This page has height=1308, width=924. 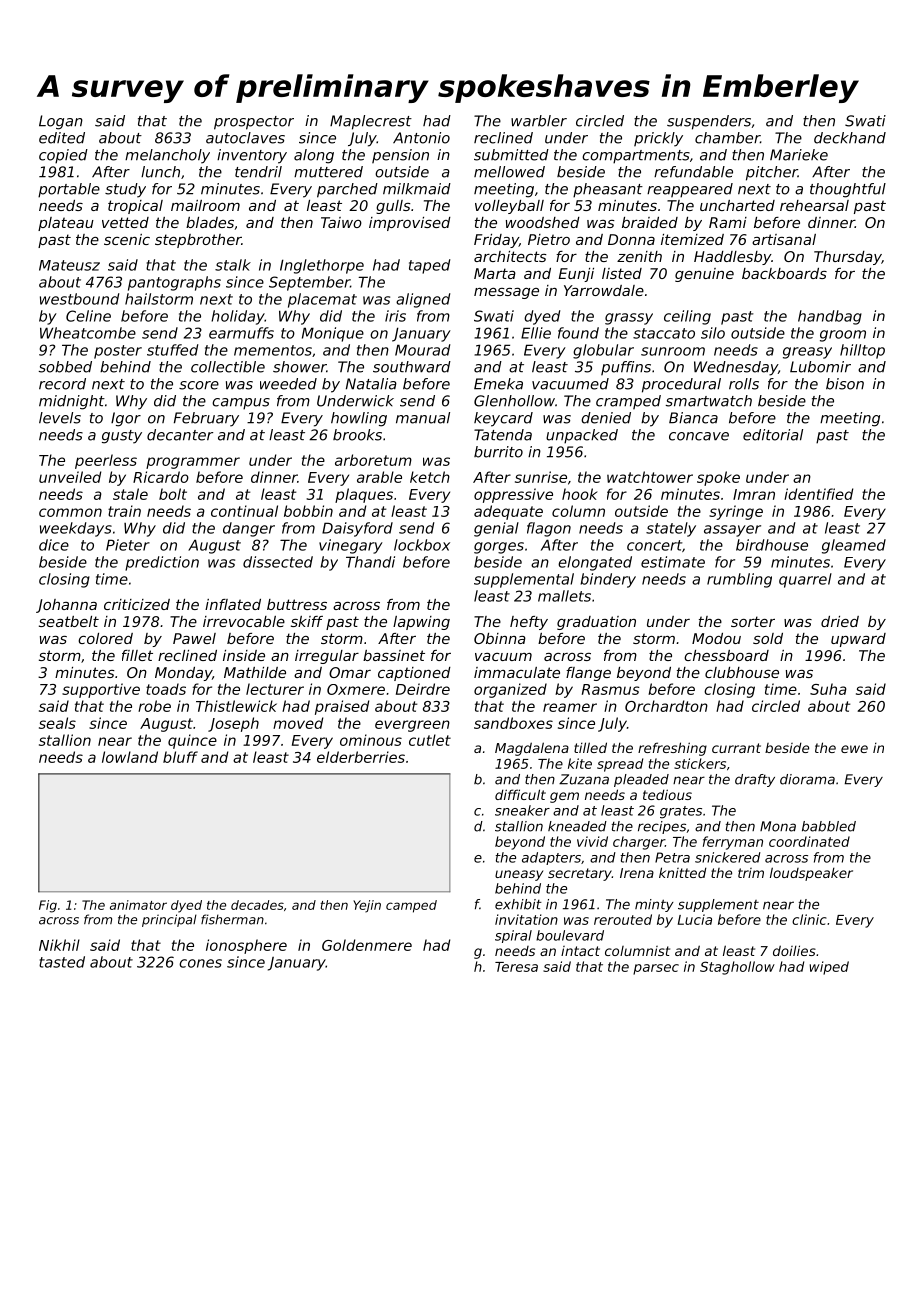 I want to click on elderberries, so click(x=361, y=757).
